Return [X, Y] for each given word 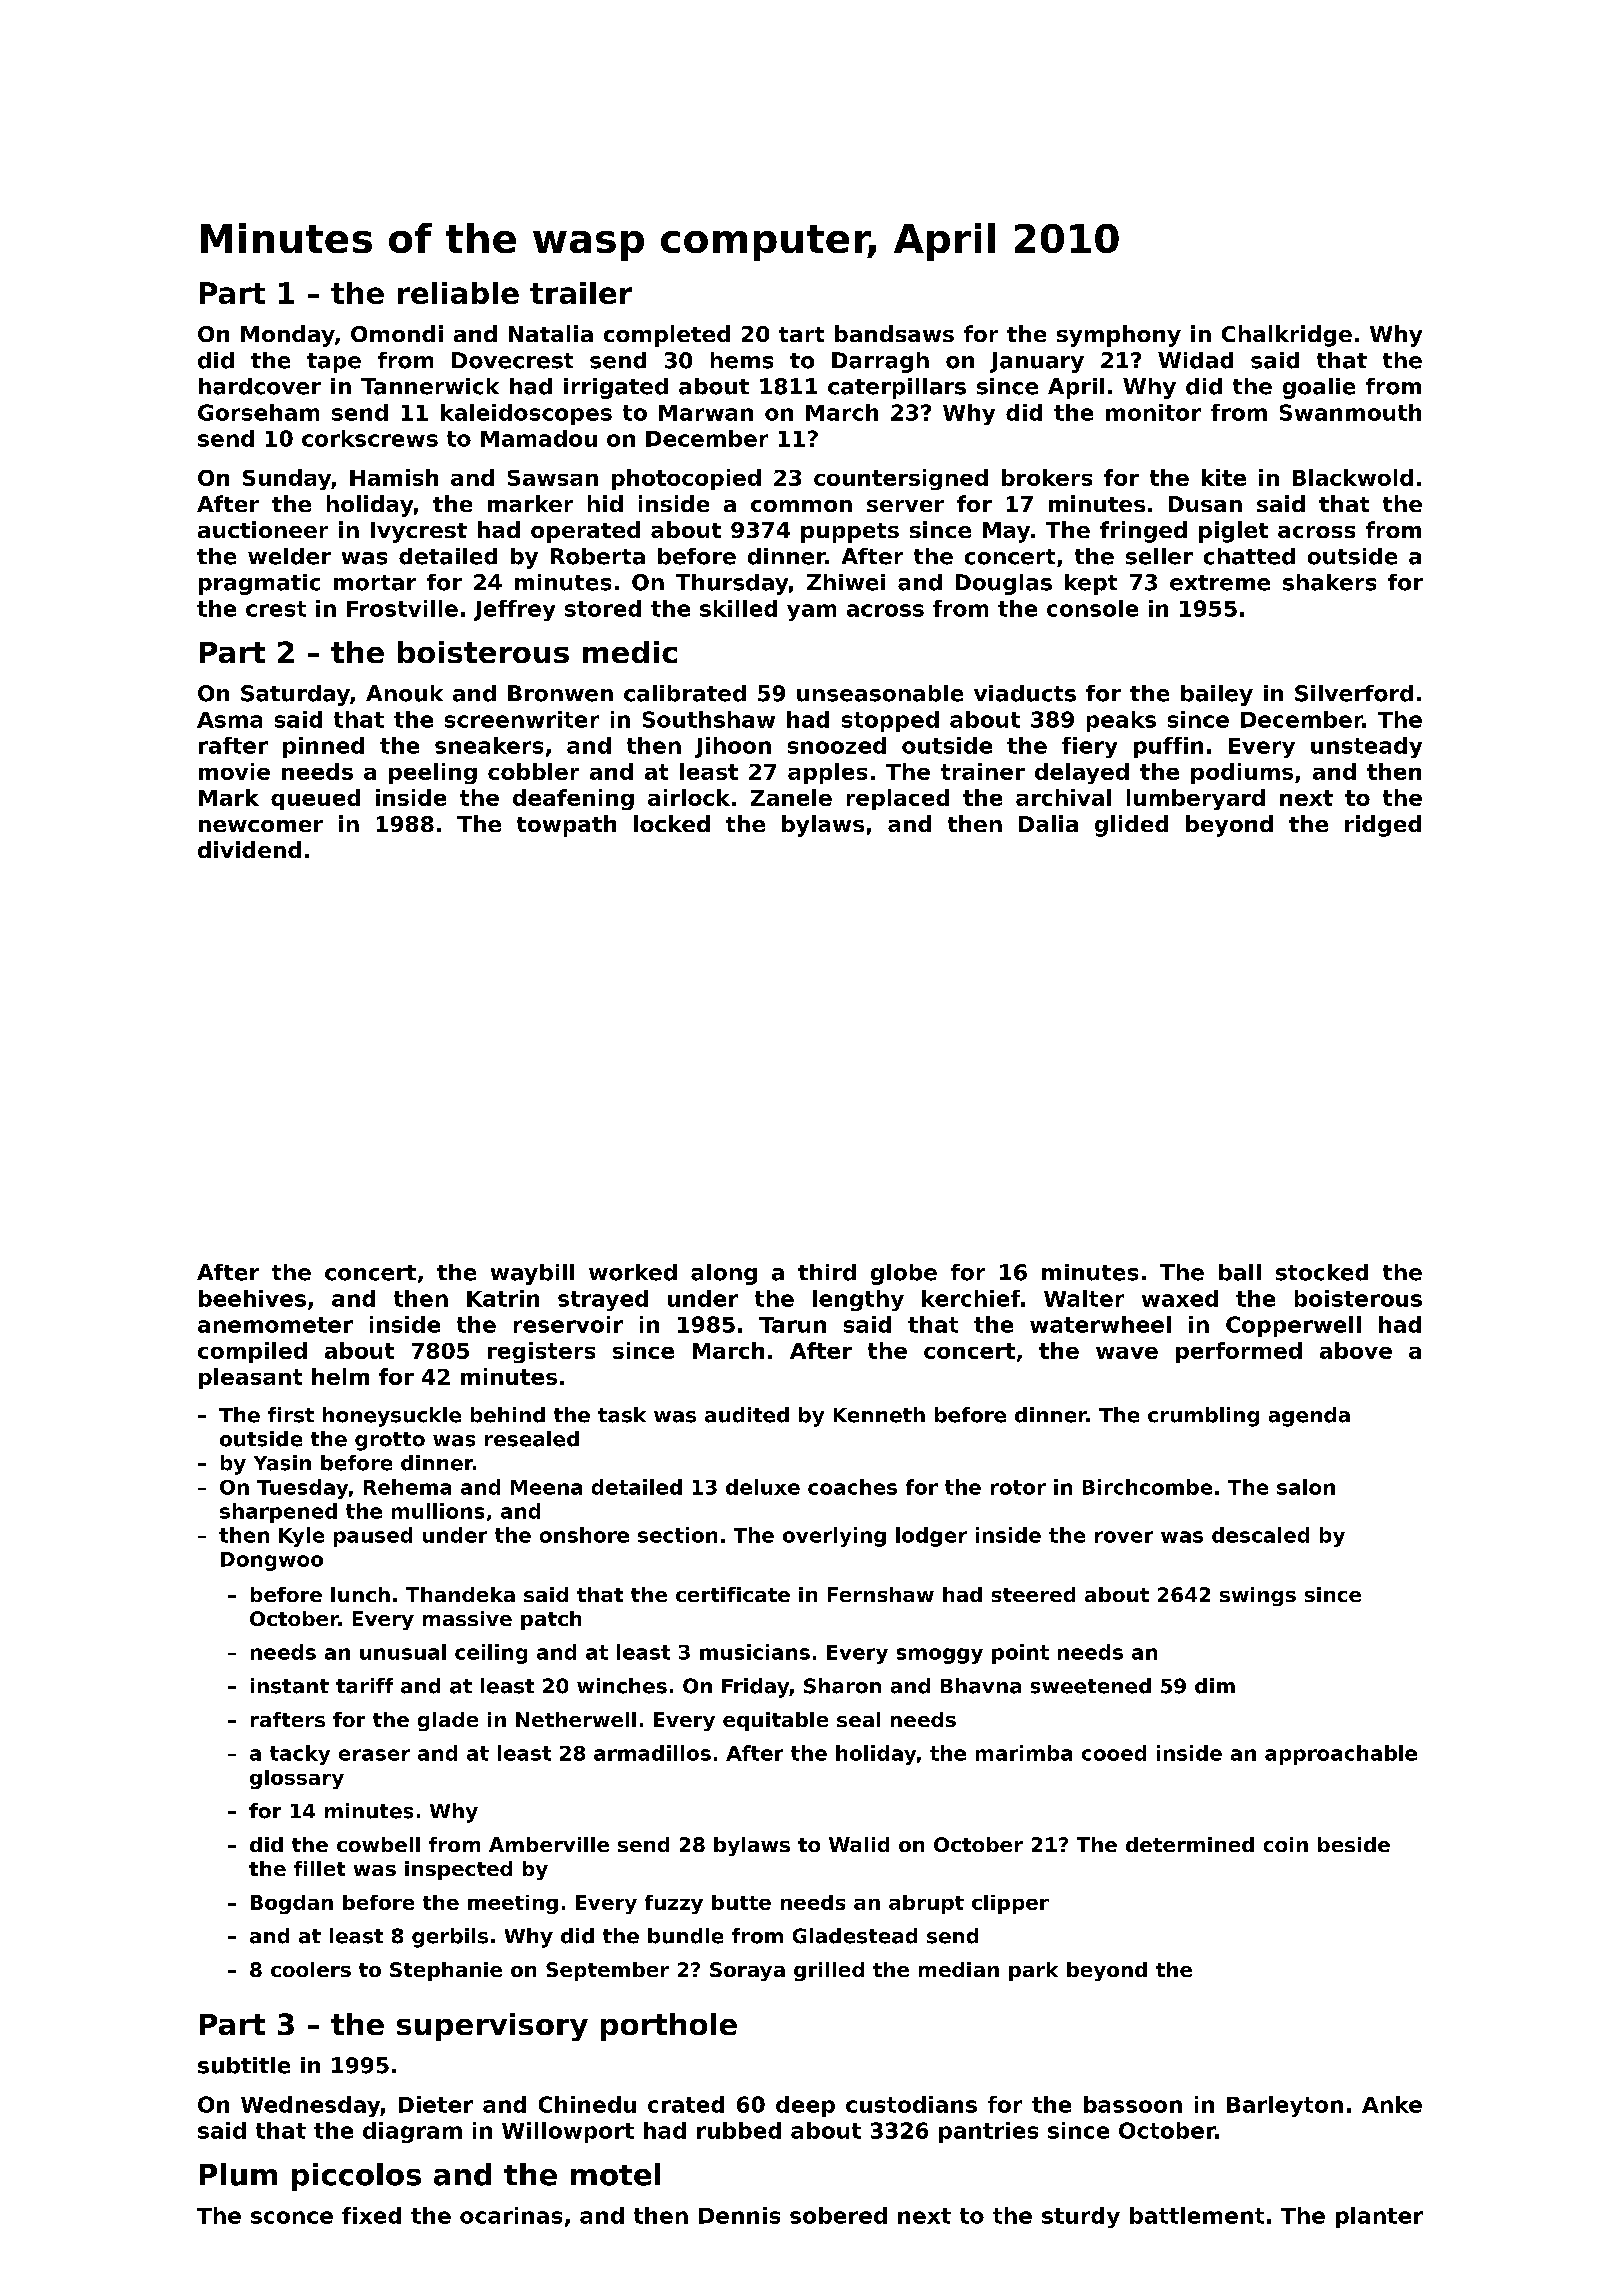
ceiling [491, 1654]
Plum [238, 2174]
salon [1306, 1487]
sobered [838, 2215]
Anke [1392, 2104]
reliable [458, 293]
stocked [1322, 1272]
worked [633, 1272]
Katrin [503, 1298]
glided [1131, 826]
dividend [249, 849]
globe [904, 1274]
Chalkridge [1287, 336]
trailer [581, 293]
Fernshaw [881, 1594]
